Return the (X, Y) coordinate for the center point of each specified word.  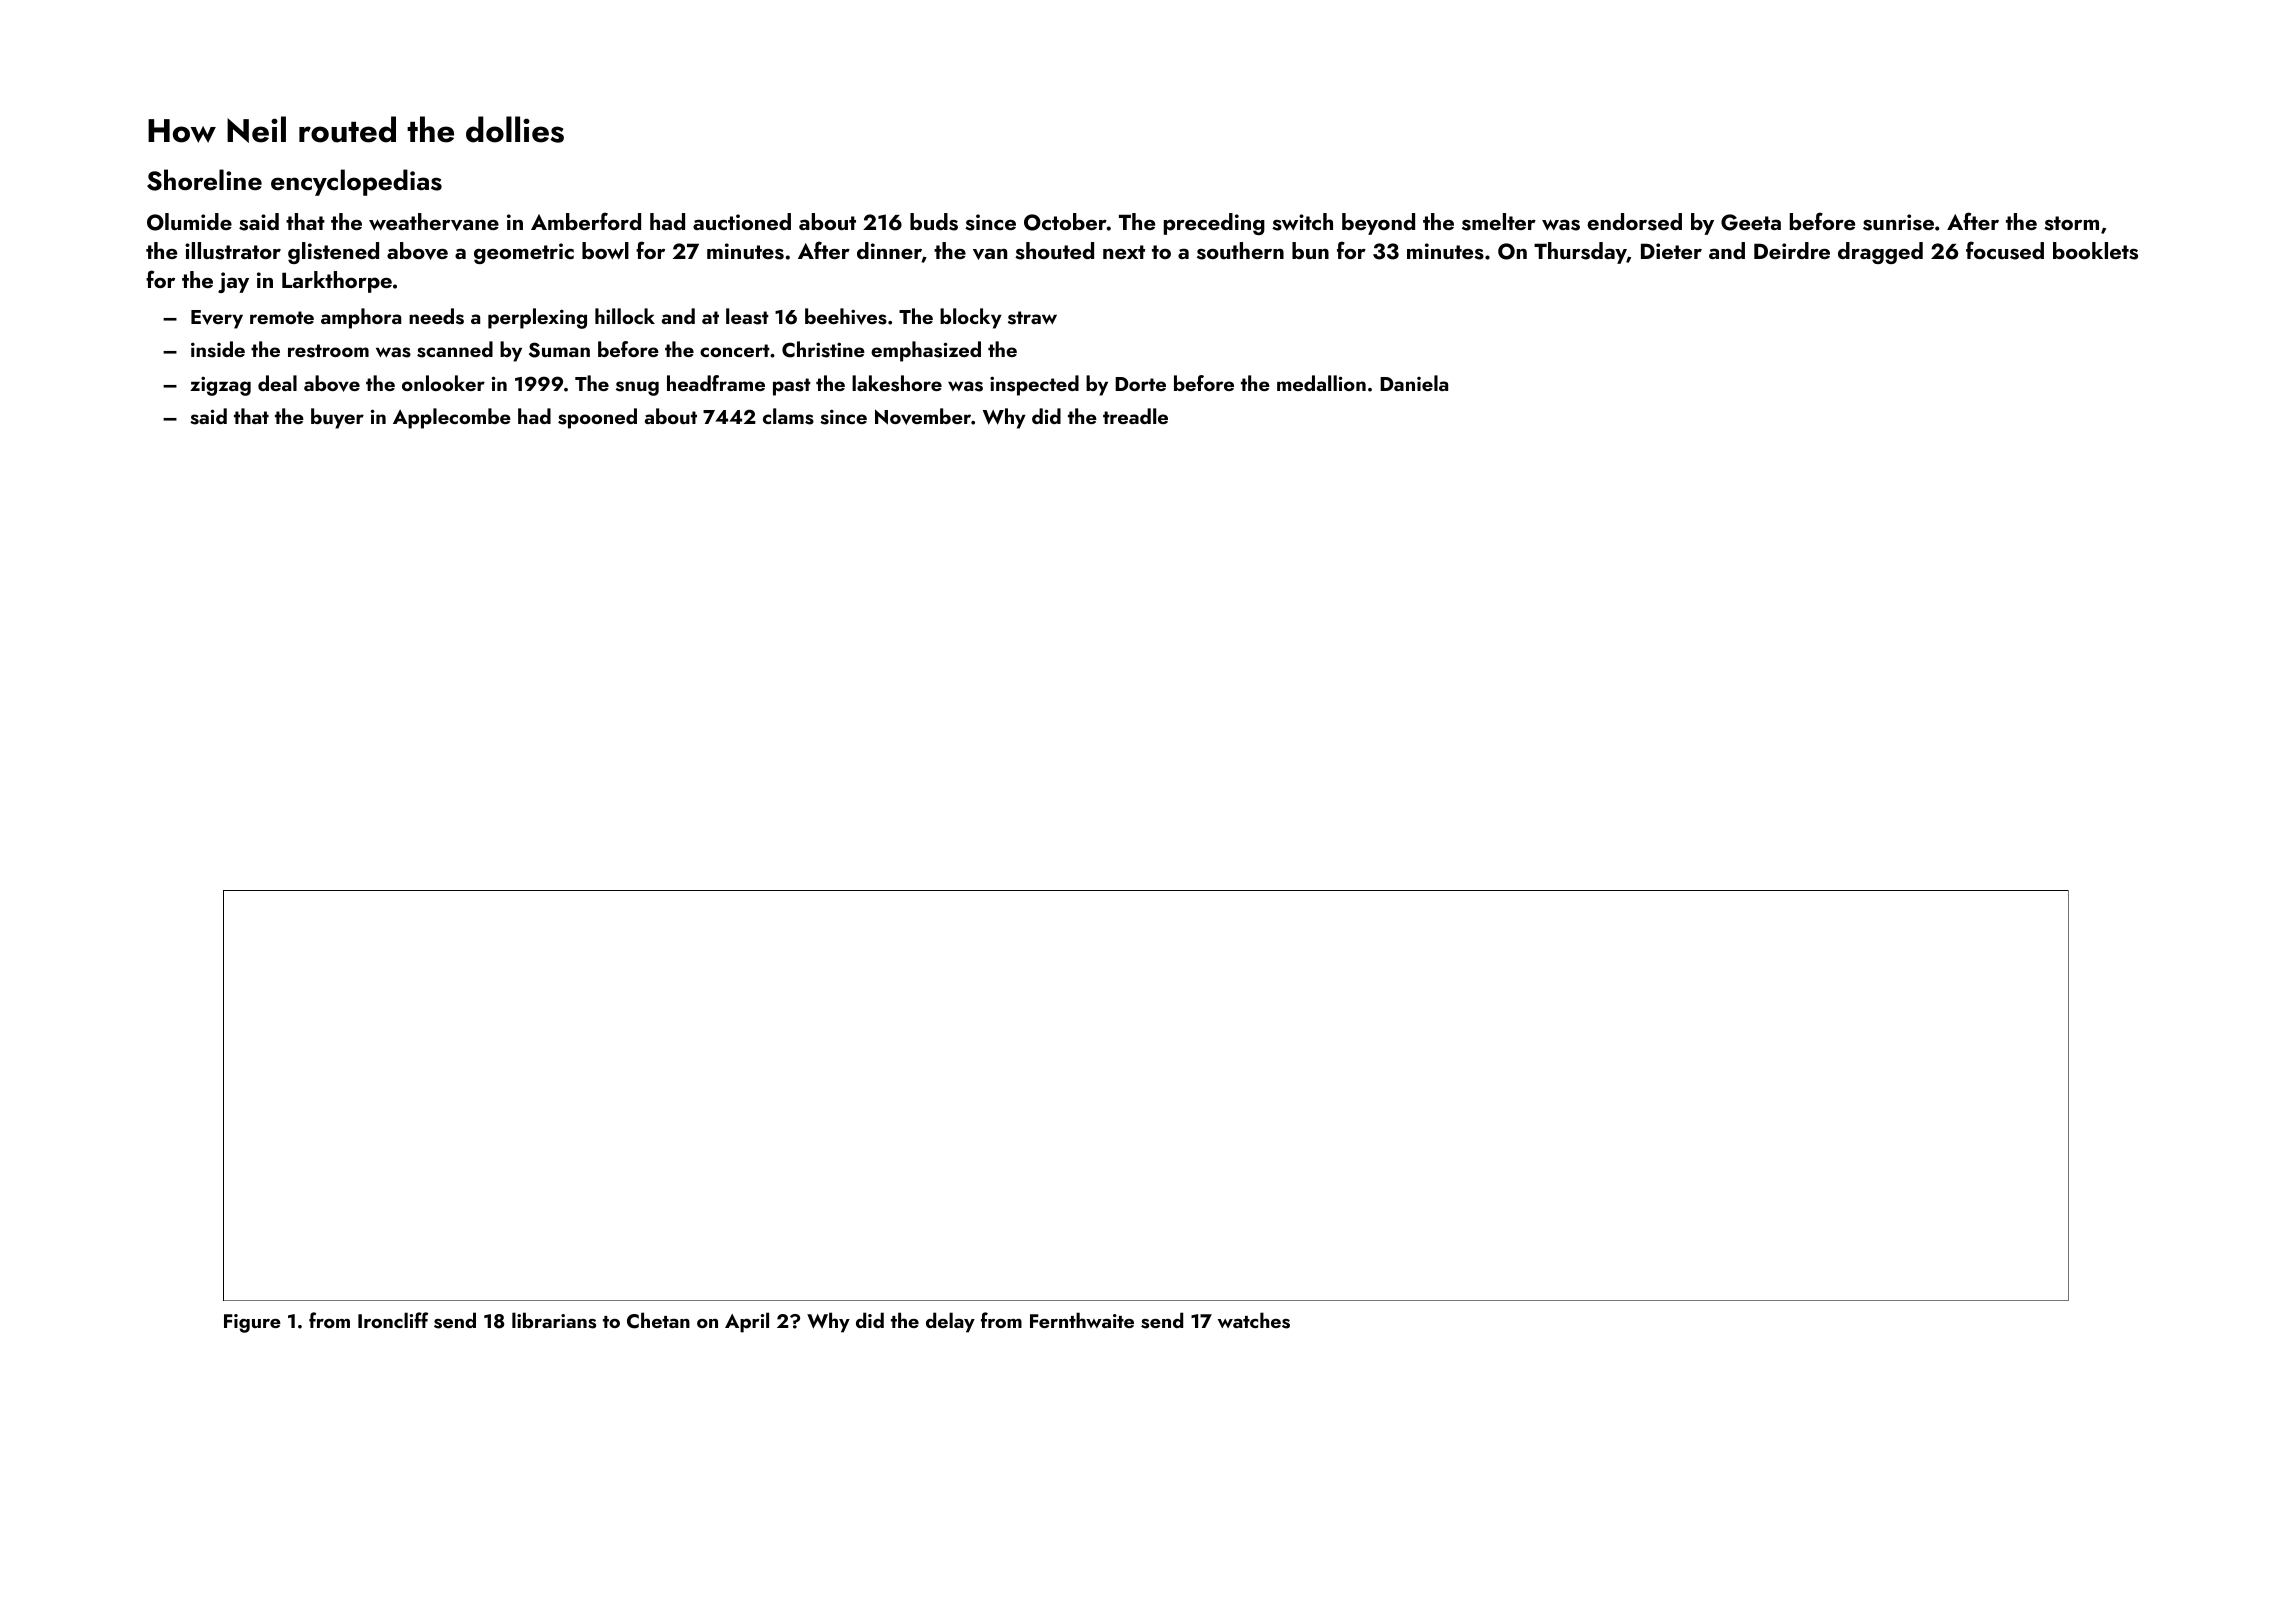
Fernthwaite (1082, 1320)
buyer (337, 418)
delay (950, 1322)
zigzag (220, 386)
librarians (554, 1320)
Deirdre (1792, 250)
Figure (252, 1323)
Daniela (1414, 383)
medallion (1321, 383)
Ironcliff (393, 1320)
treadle (1135, 416)
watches (1254, 1320)
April (747, 1322)
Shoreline (204, 180)
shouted (1054, 251)
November (923, 416)
